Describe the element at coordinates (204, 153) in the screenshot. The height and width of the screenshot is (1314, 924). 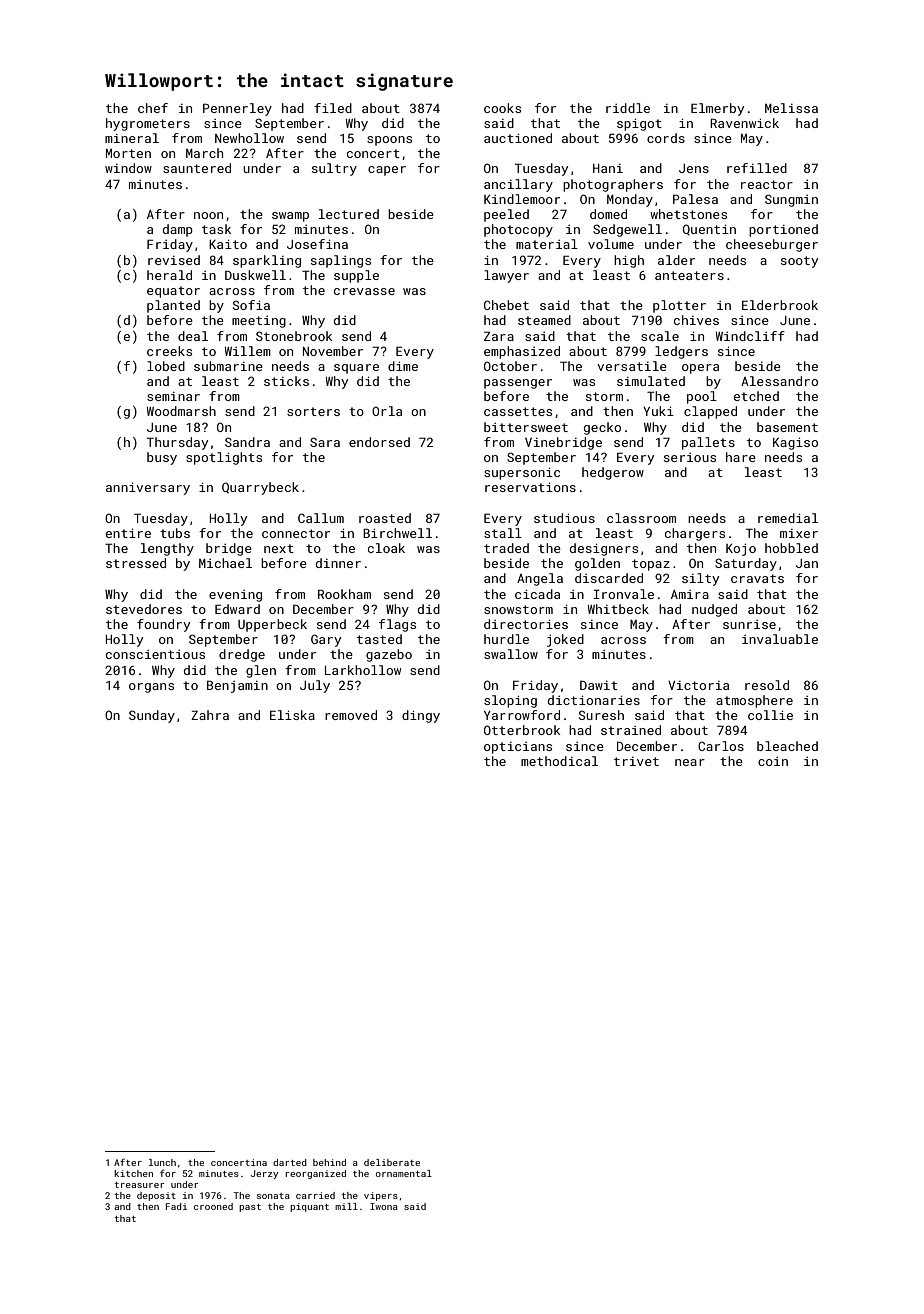
I see `March` at that location.
